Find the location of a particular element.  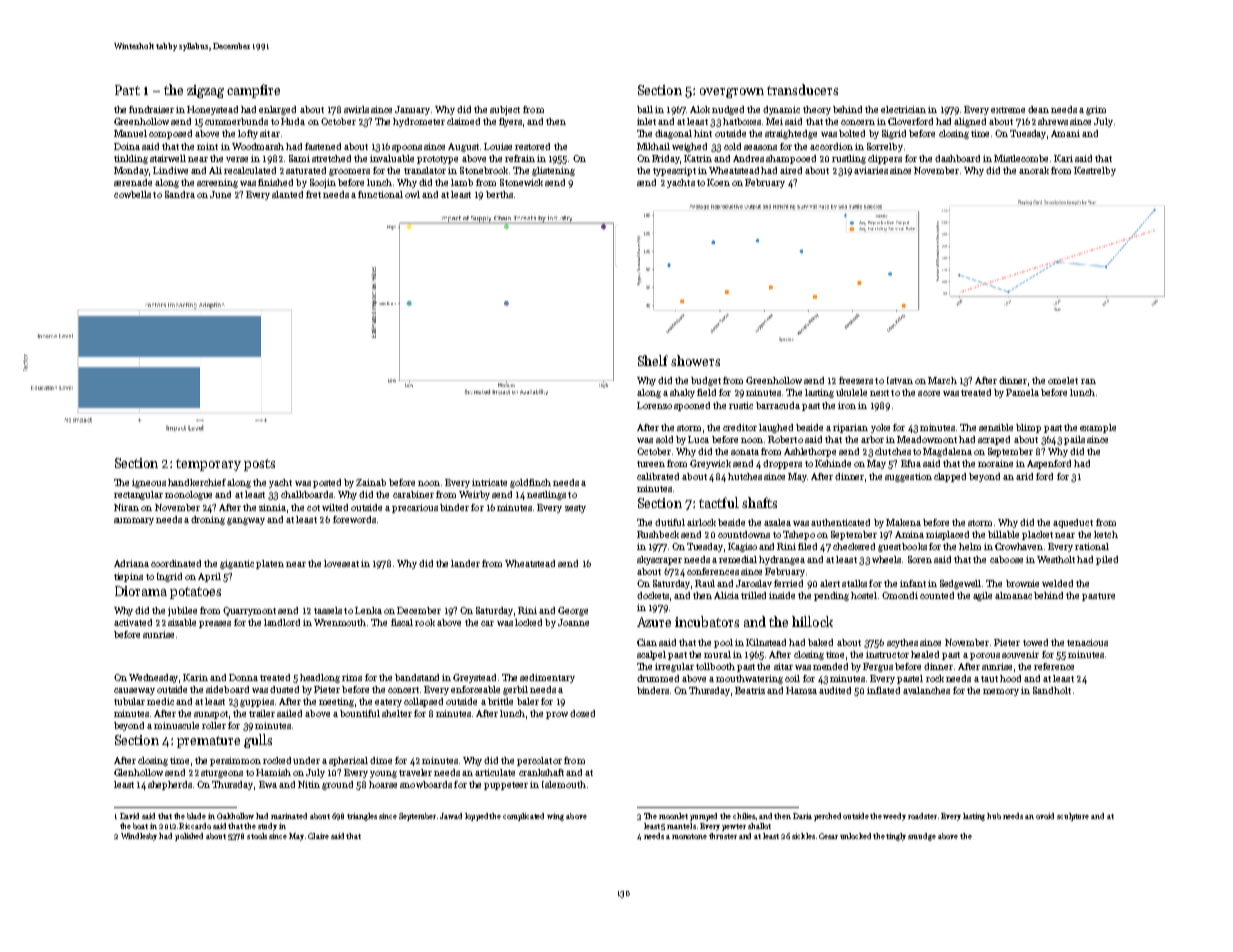

anorak is located at coordinates (1034, 170).
